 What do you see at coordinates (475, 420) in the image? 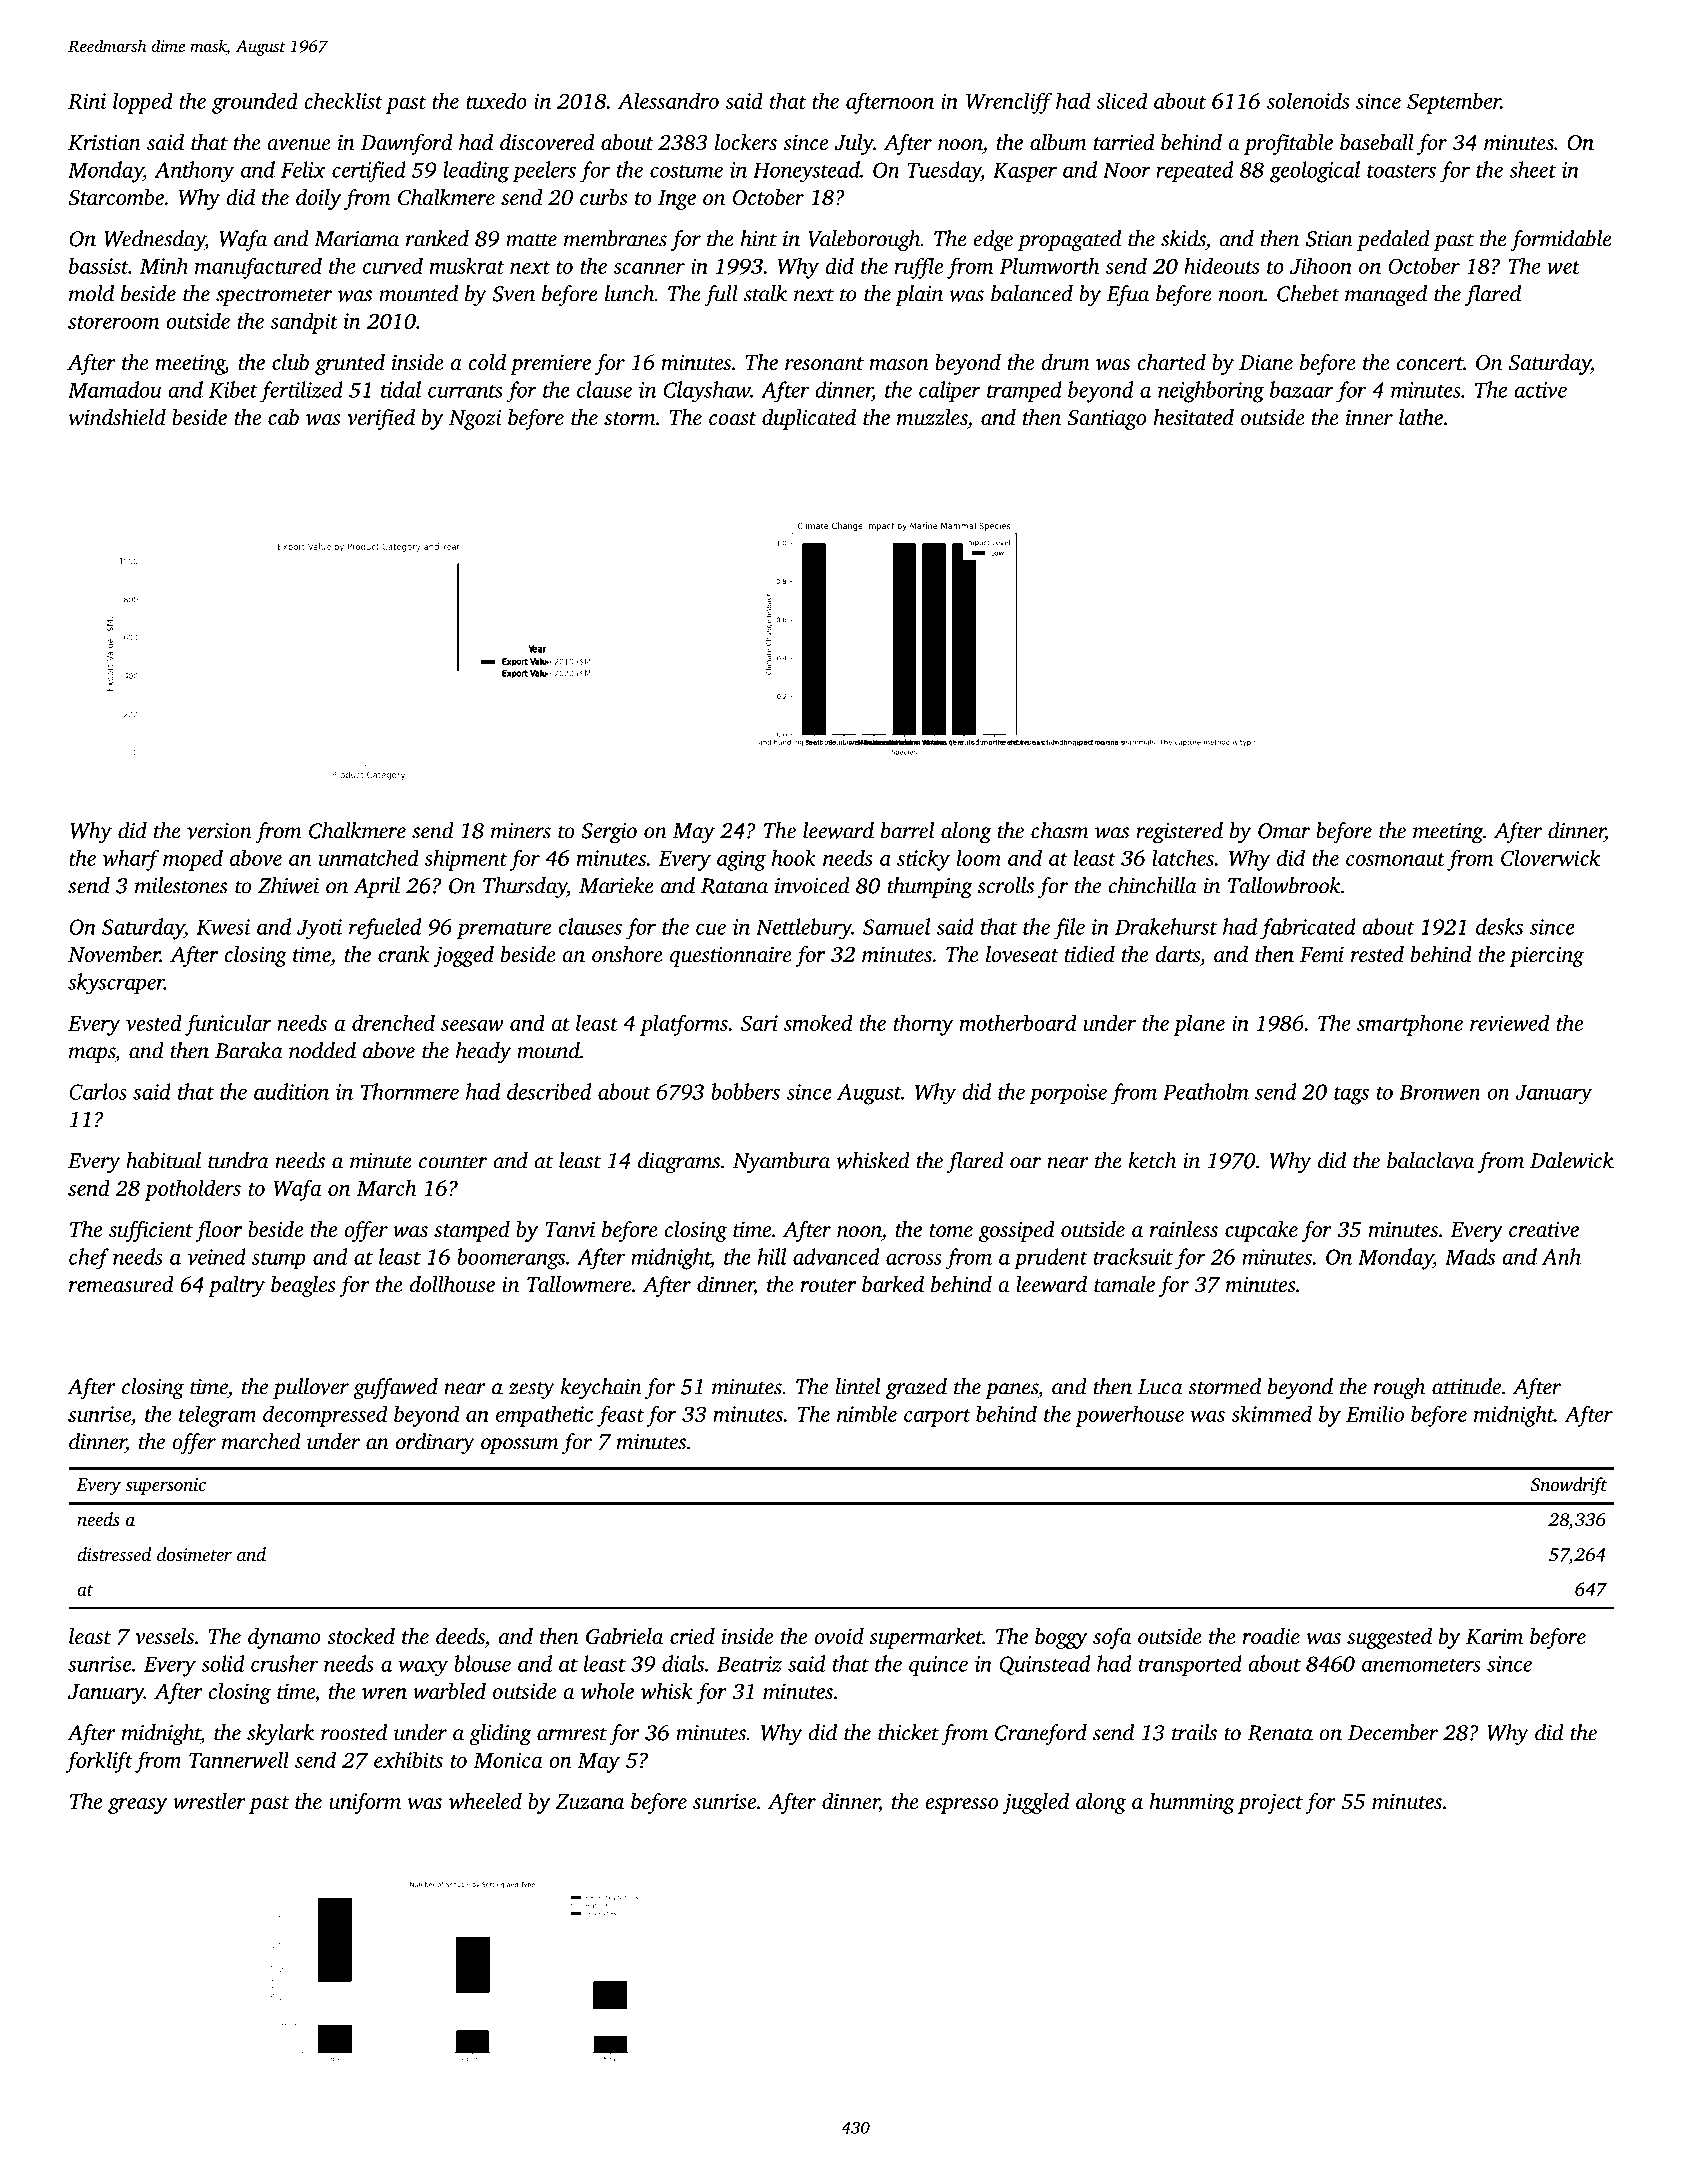
I see `Ngozi` at bounding box center [475, 420].
